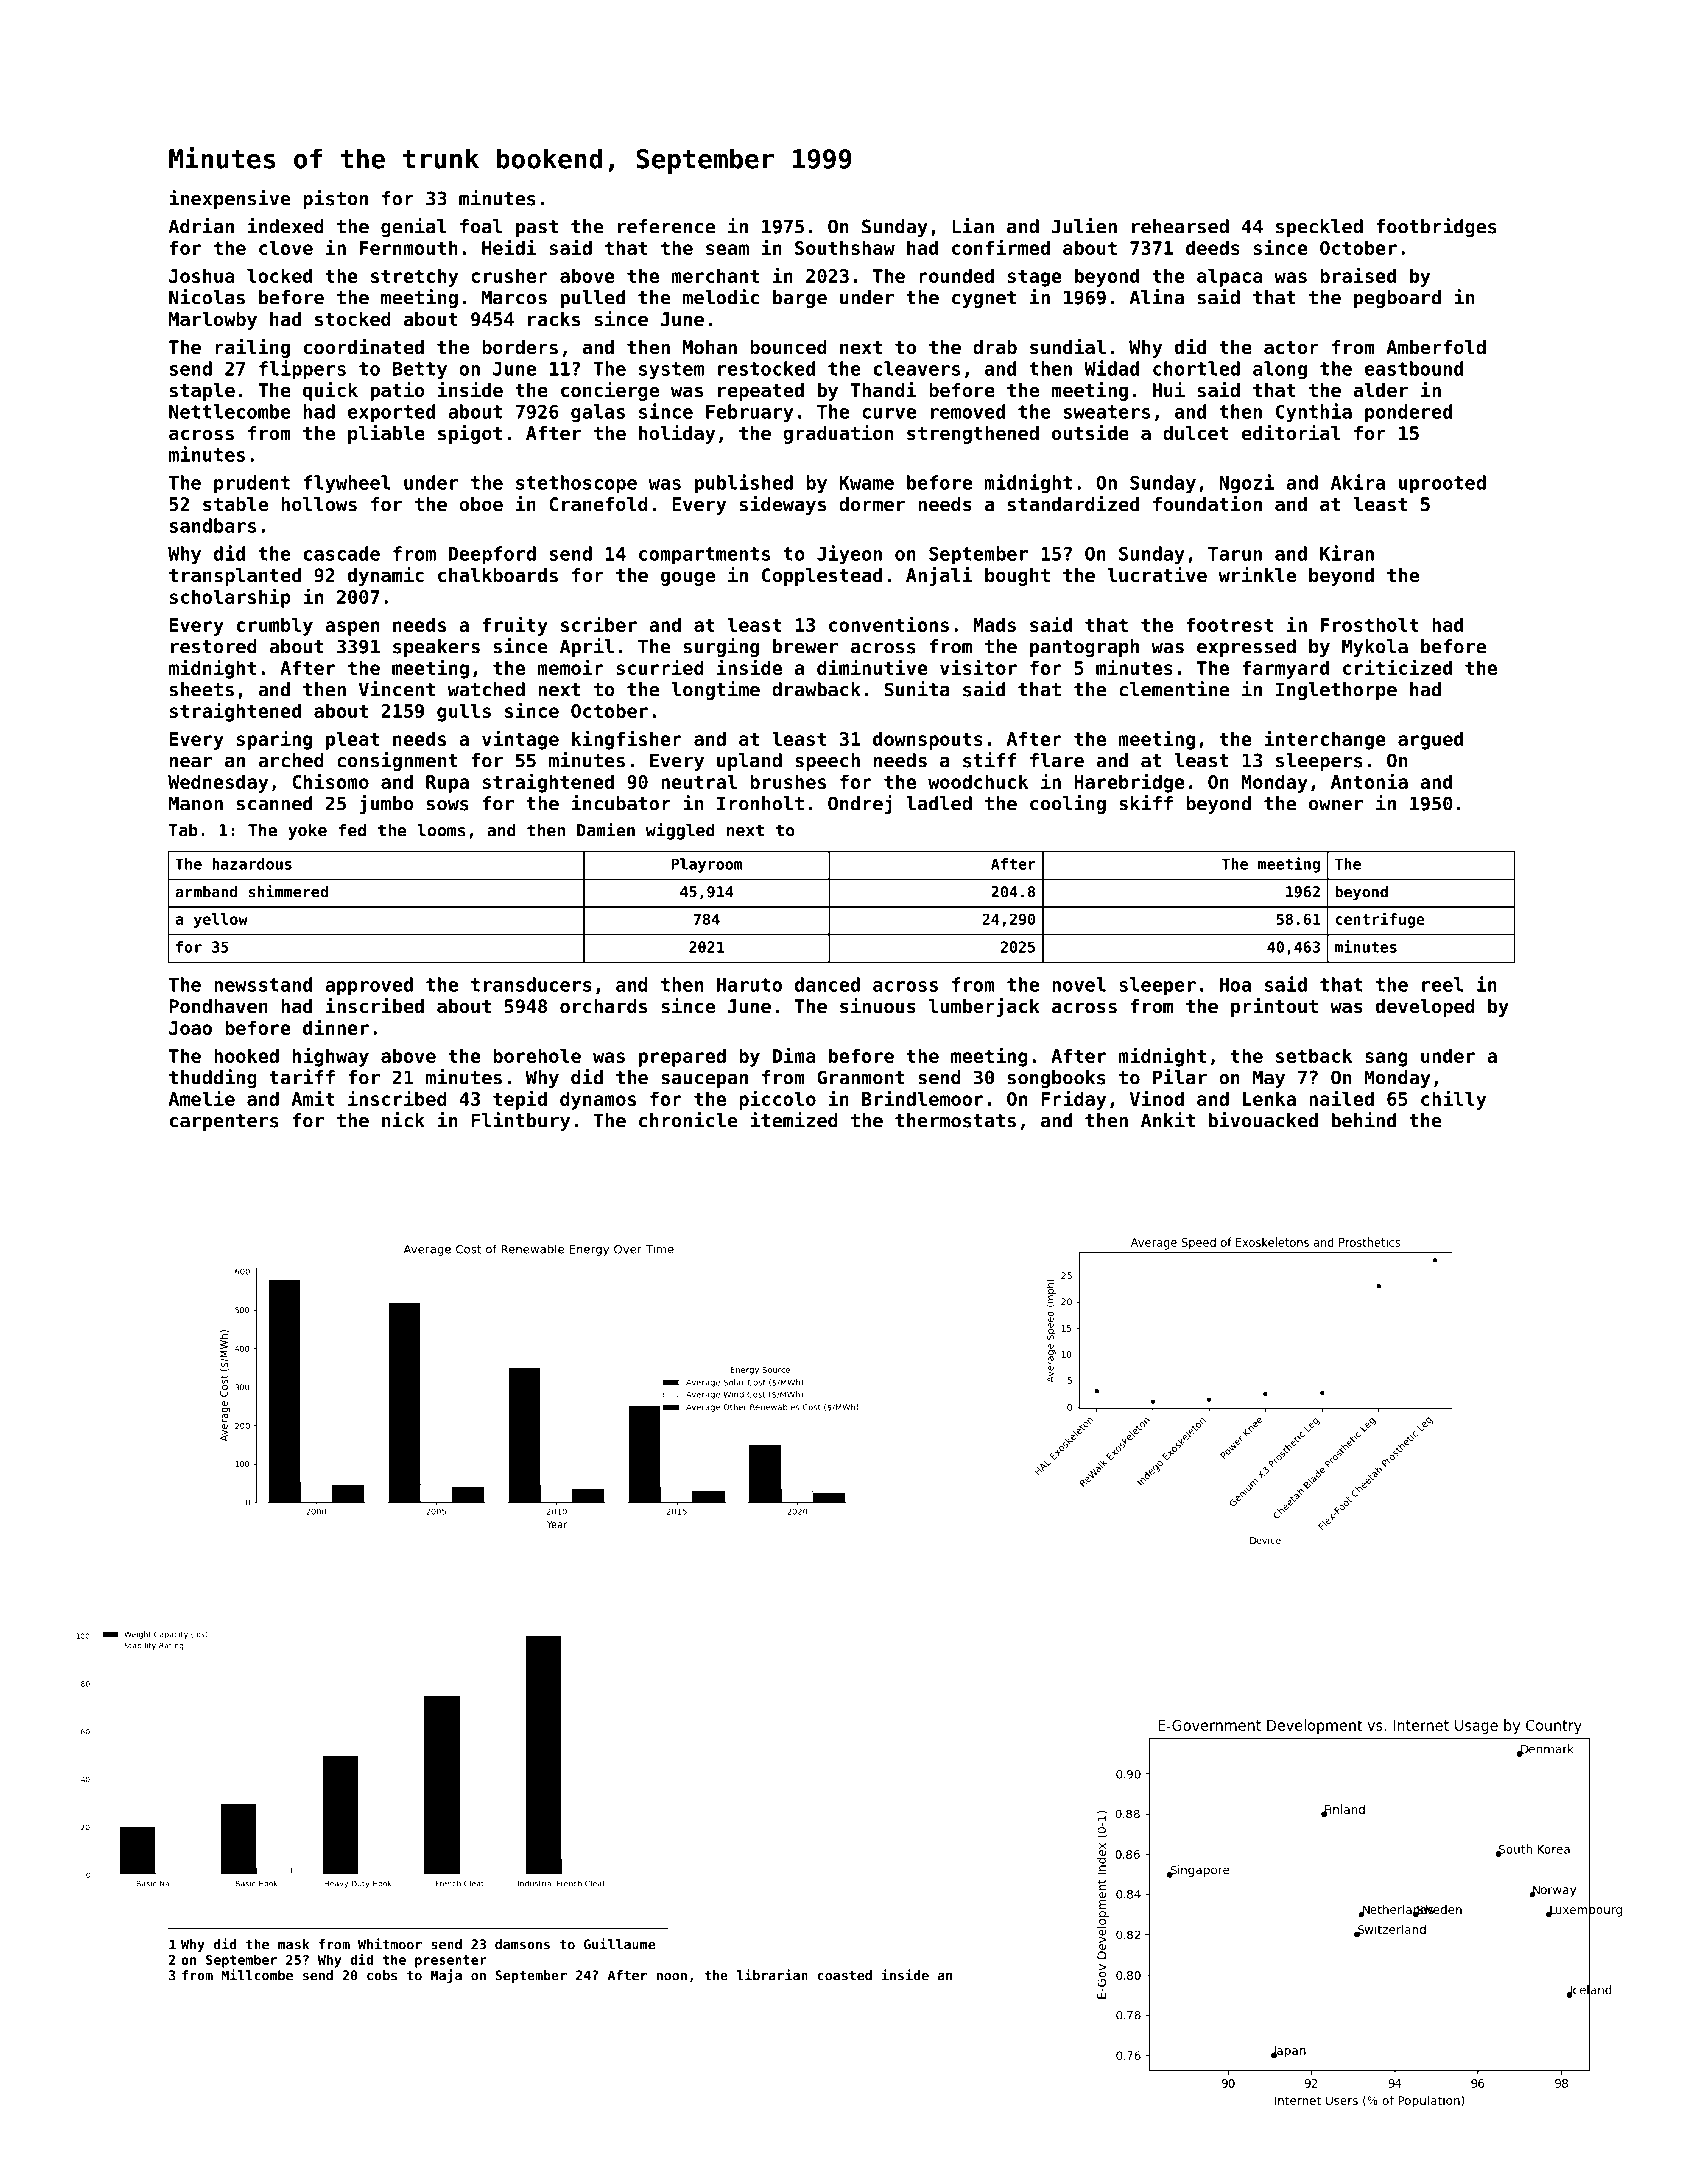  I want to click on mask, so click(293, 1944).
